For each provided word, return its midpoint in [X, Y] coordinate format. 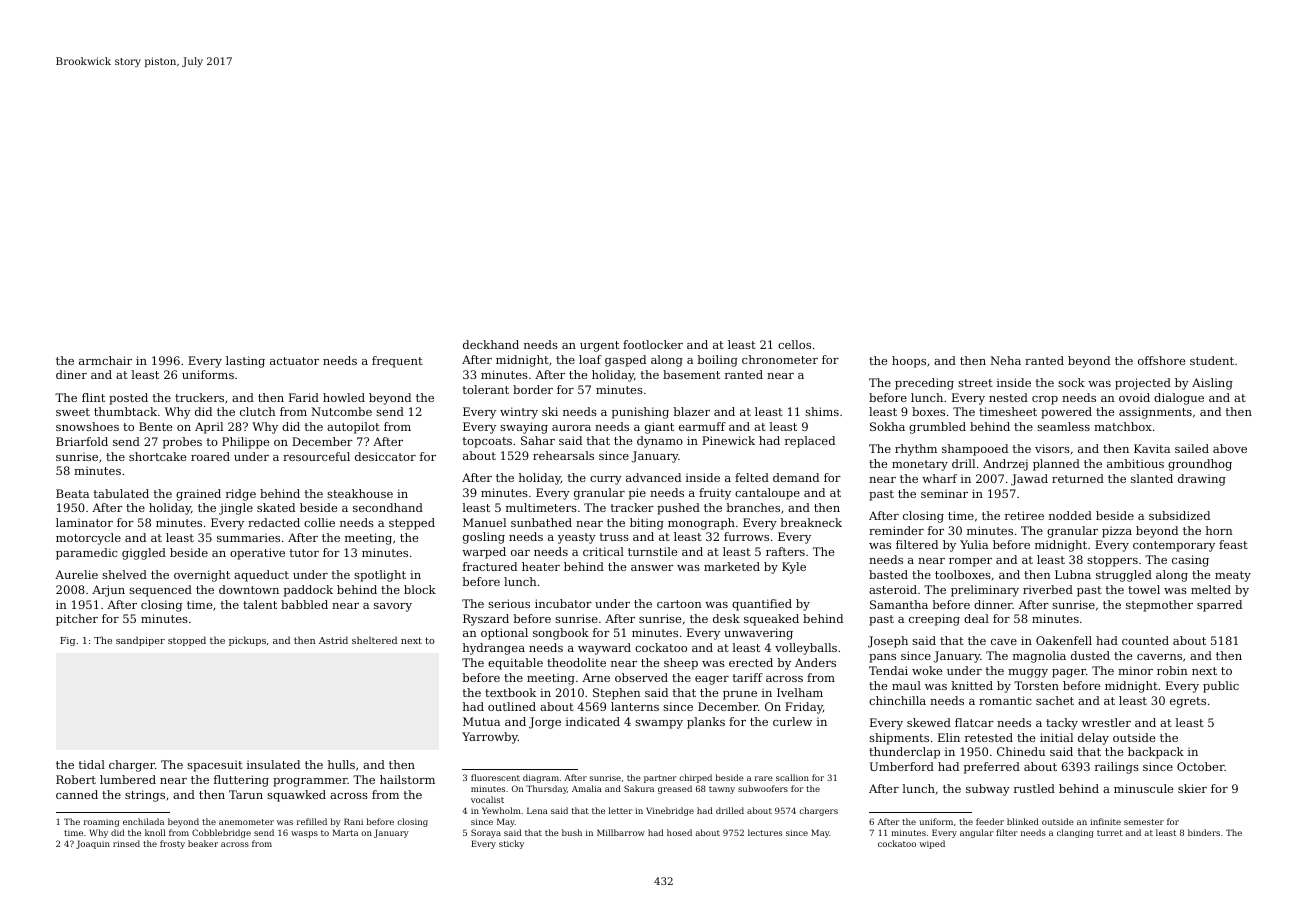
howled [344, 397]
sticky [511, 844]
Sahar [538, 440]
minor [1135, 670]
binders [1204, 832]
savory [393, 607]
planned [1056, 465]
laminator [84, 522]
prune [740, 695]
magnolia [1039, 657]
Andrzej [1005, 465]
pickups [247, 641]
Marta [345, 832]
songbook [561, 634]
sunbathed [541, 522]
